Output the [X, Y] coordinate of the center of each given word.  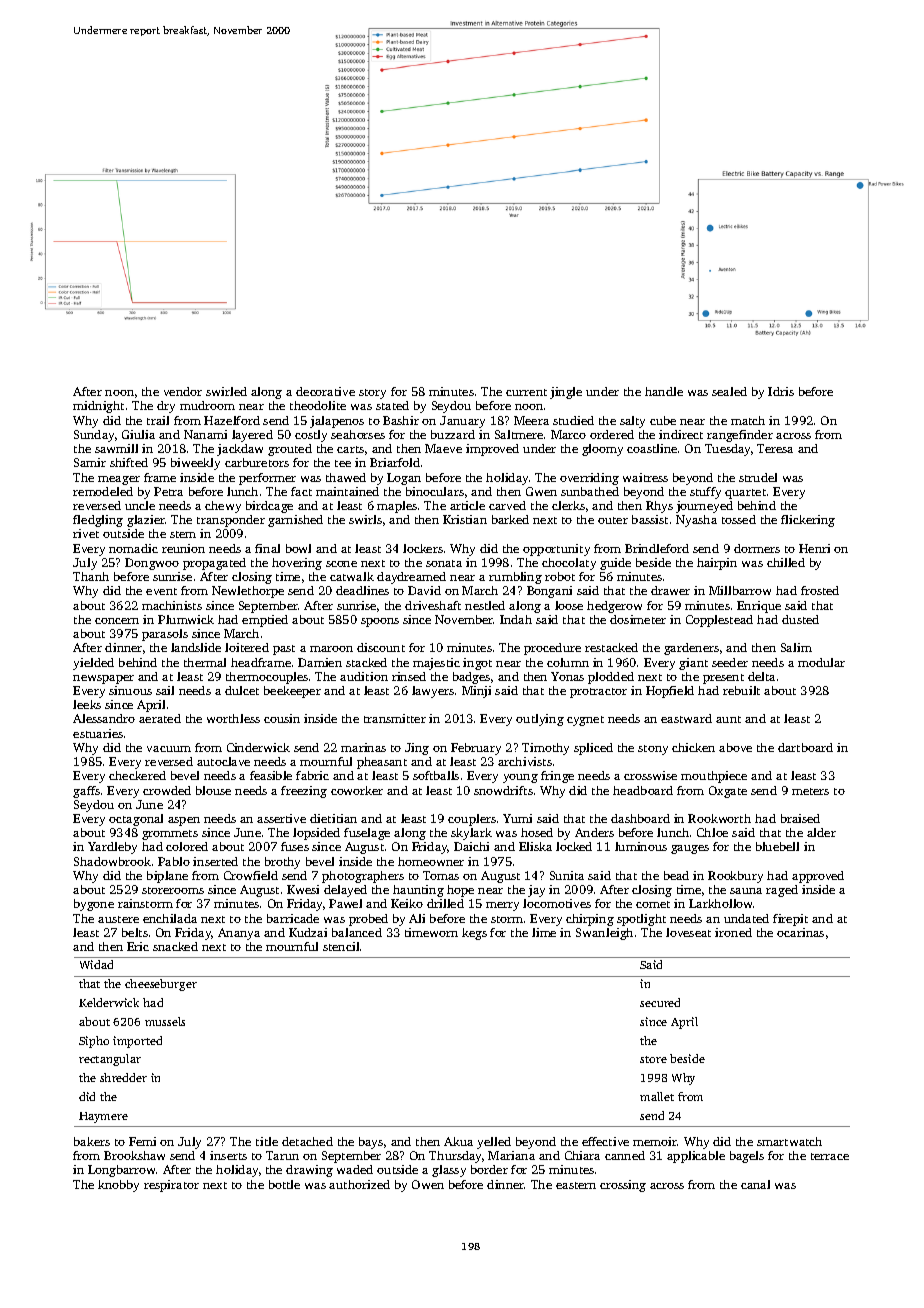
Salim [796, 647]
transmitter [395, 718]
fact [301, 491]
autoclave [223, 761]
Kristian [465, 519]
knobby [118, 1186]
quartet [745, 494]
